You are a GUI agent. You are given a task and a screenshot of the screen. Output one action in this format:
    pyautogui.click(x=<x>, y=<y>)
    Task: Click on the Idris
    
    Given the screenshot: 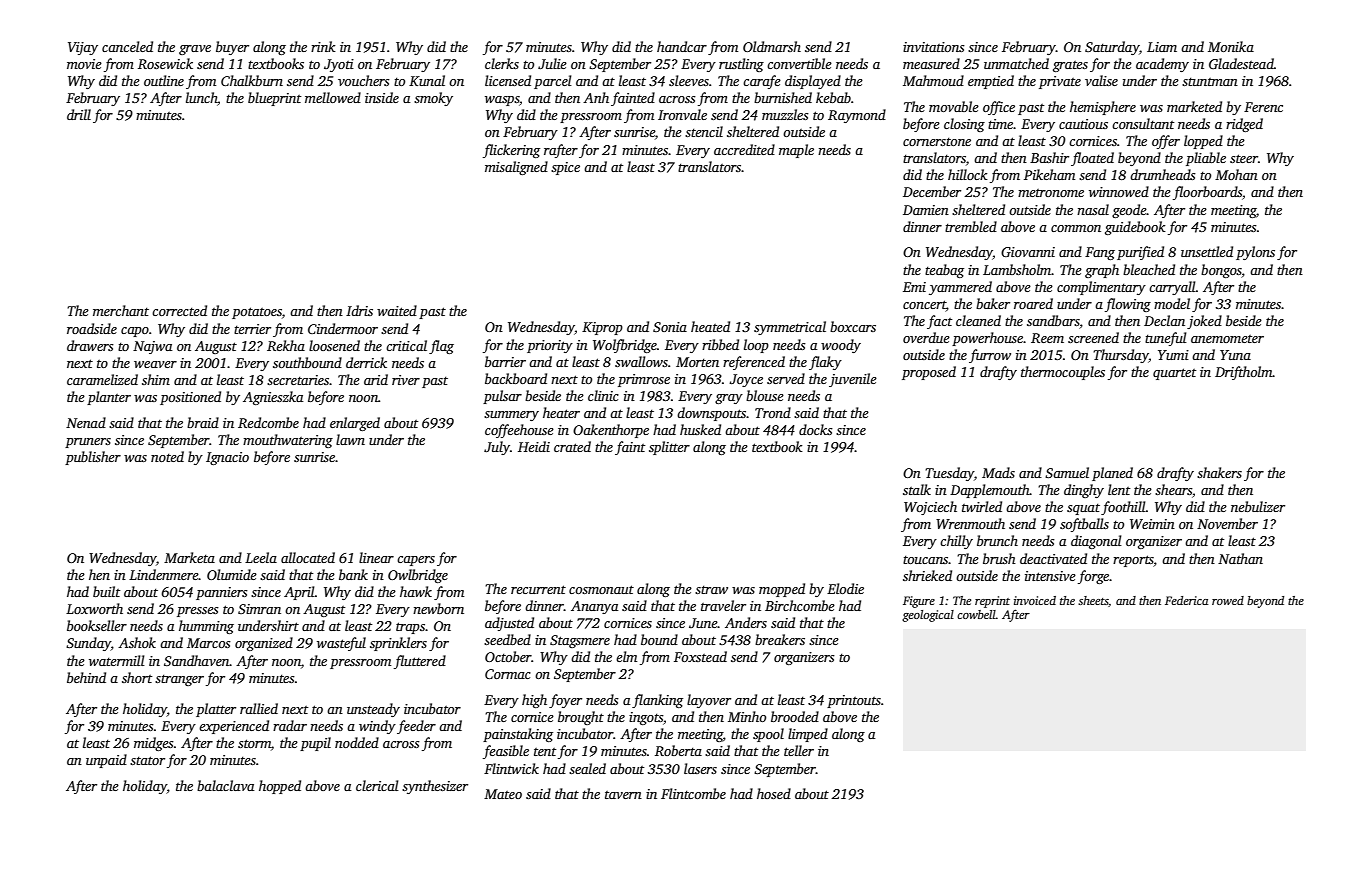 What is the action you would take?
    pyautogui.click(x=359, y=310)
